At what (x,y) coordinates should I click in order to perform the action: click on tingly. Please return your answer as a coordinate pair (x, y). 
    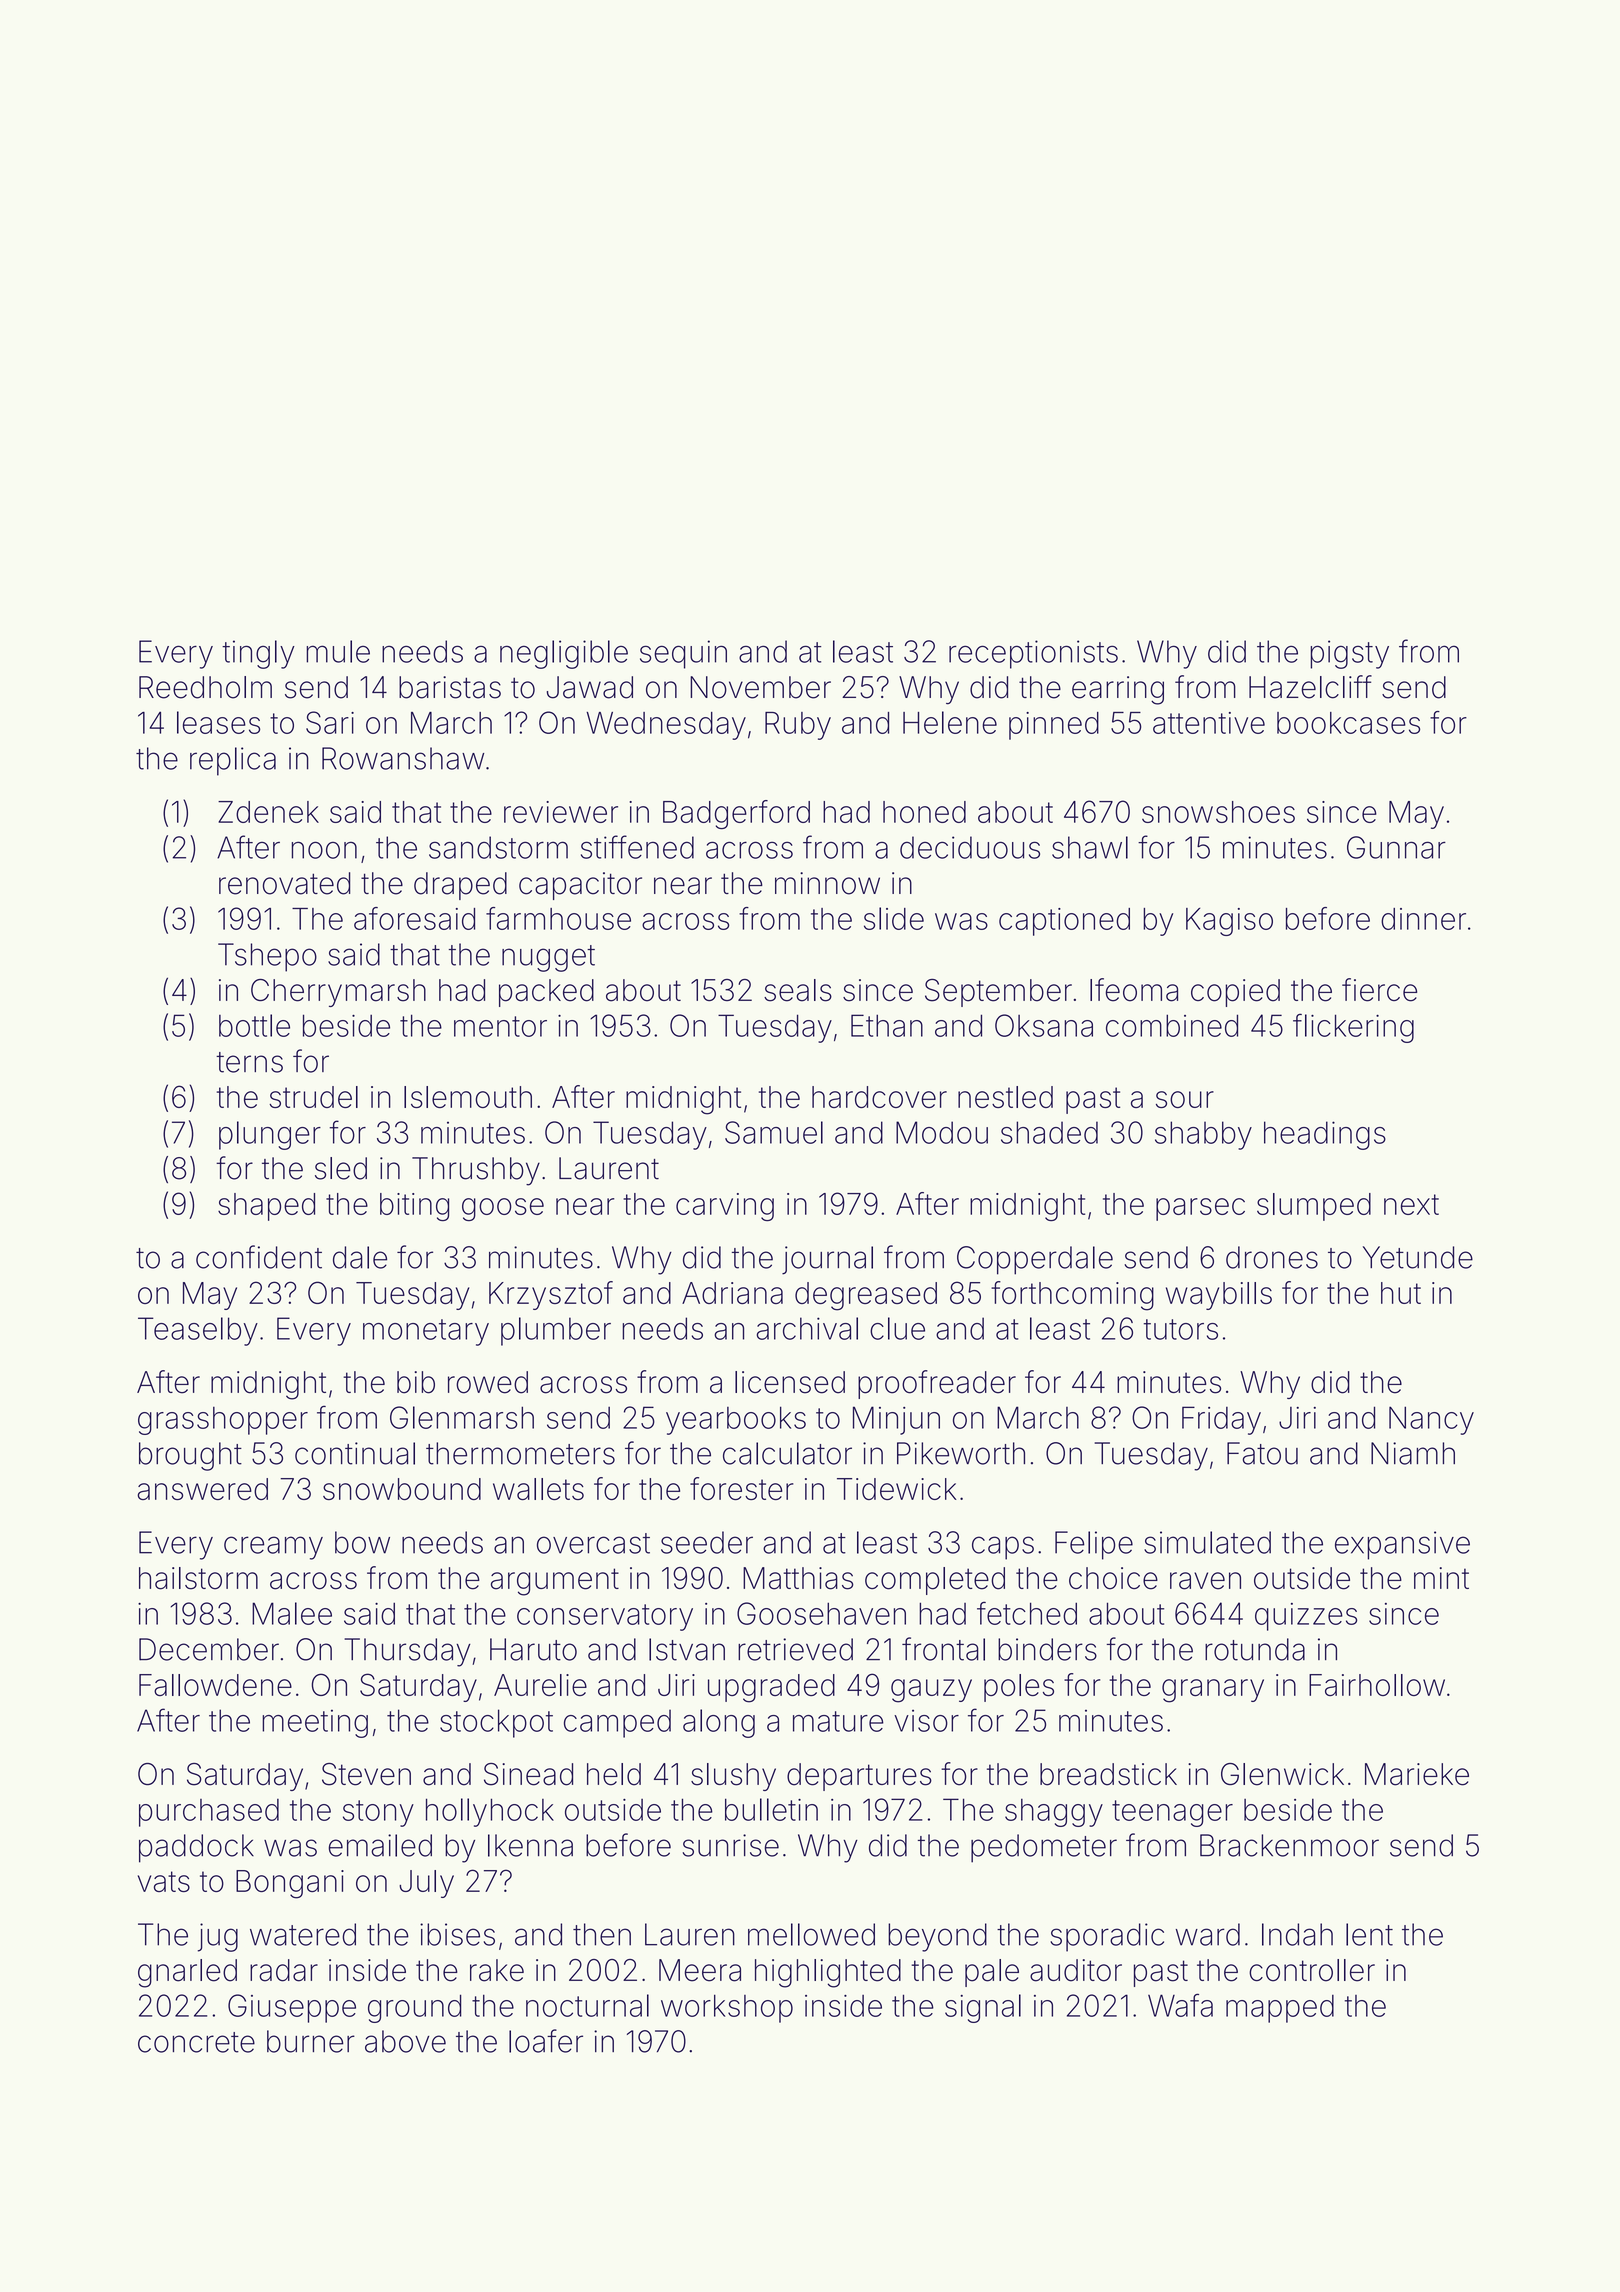
    Looking at the image, I should click on (258, 654).
